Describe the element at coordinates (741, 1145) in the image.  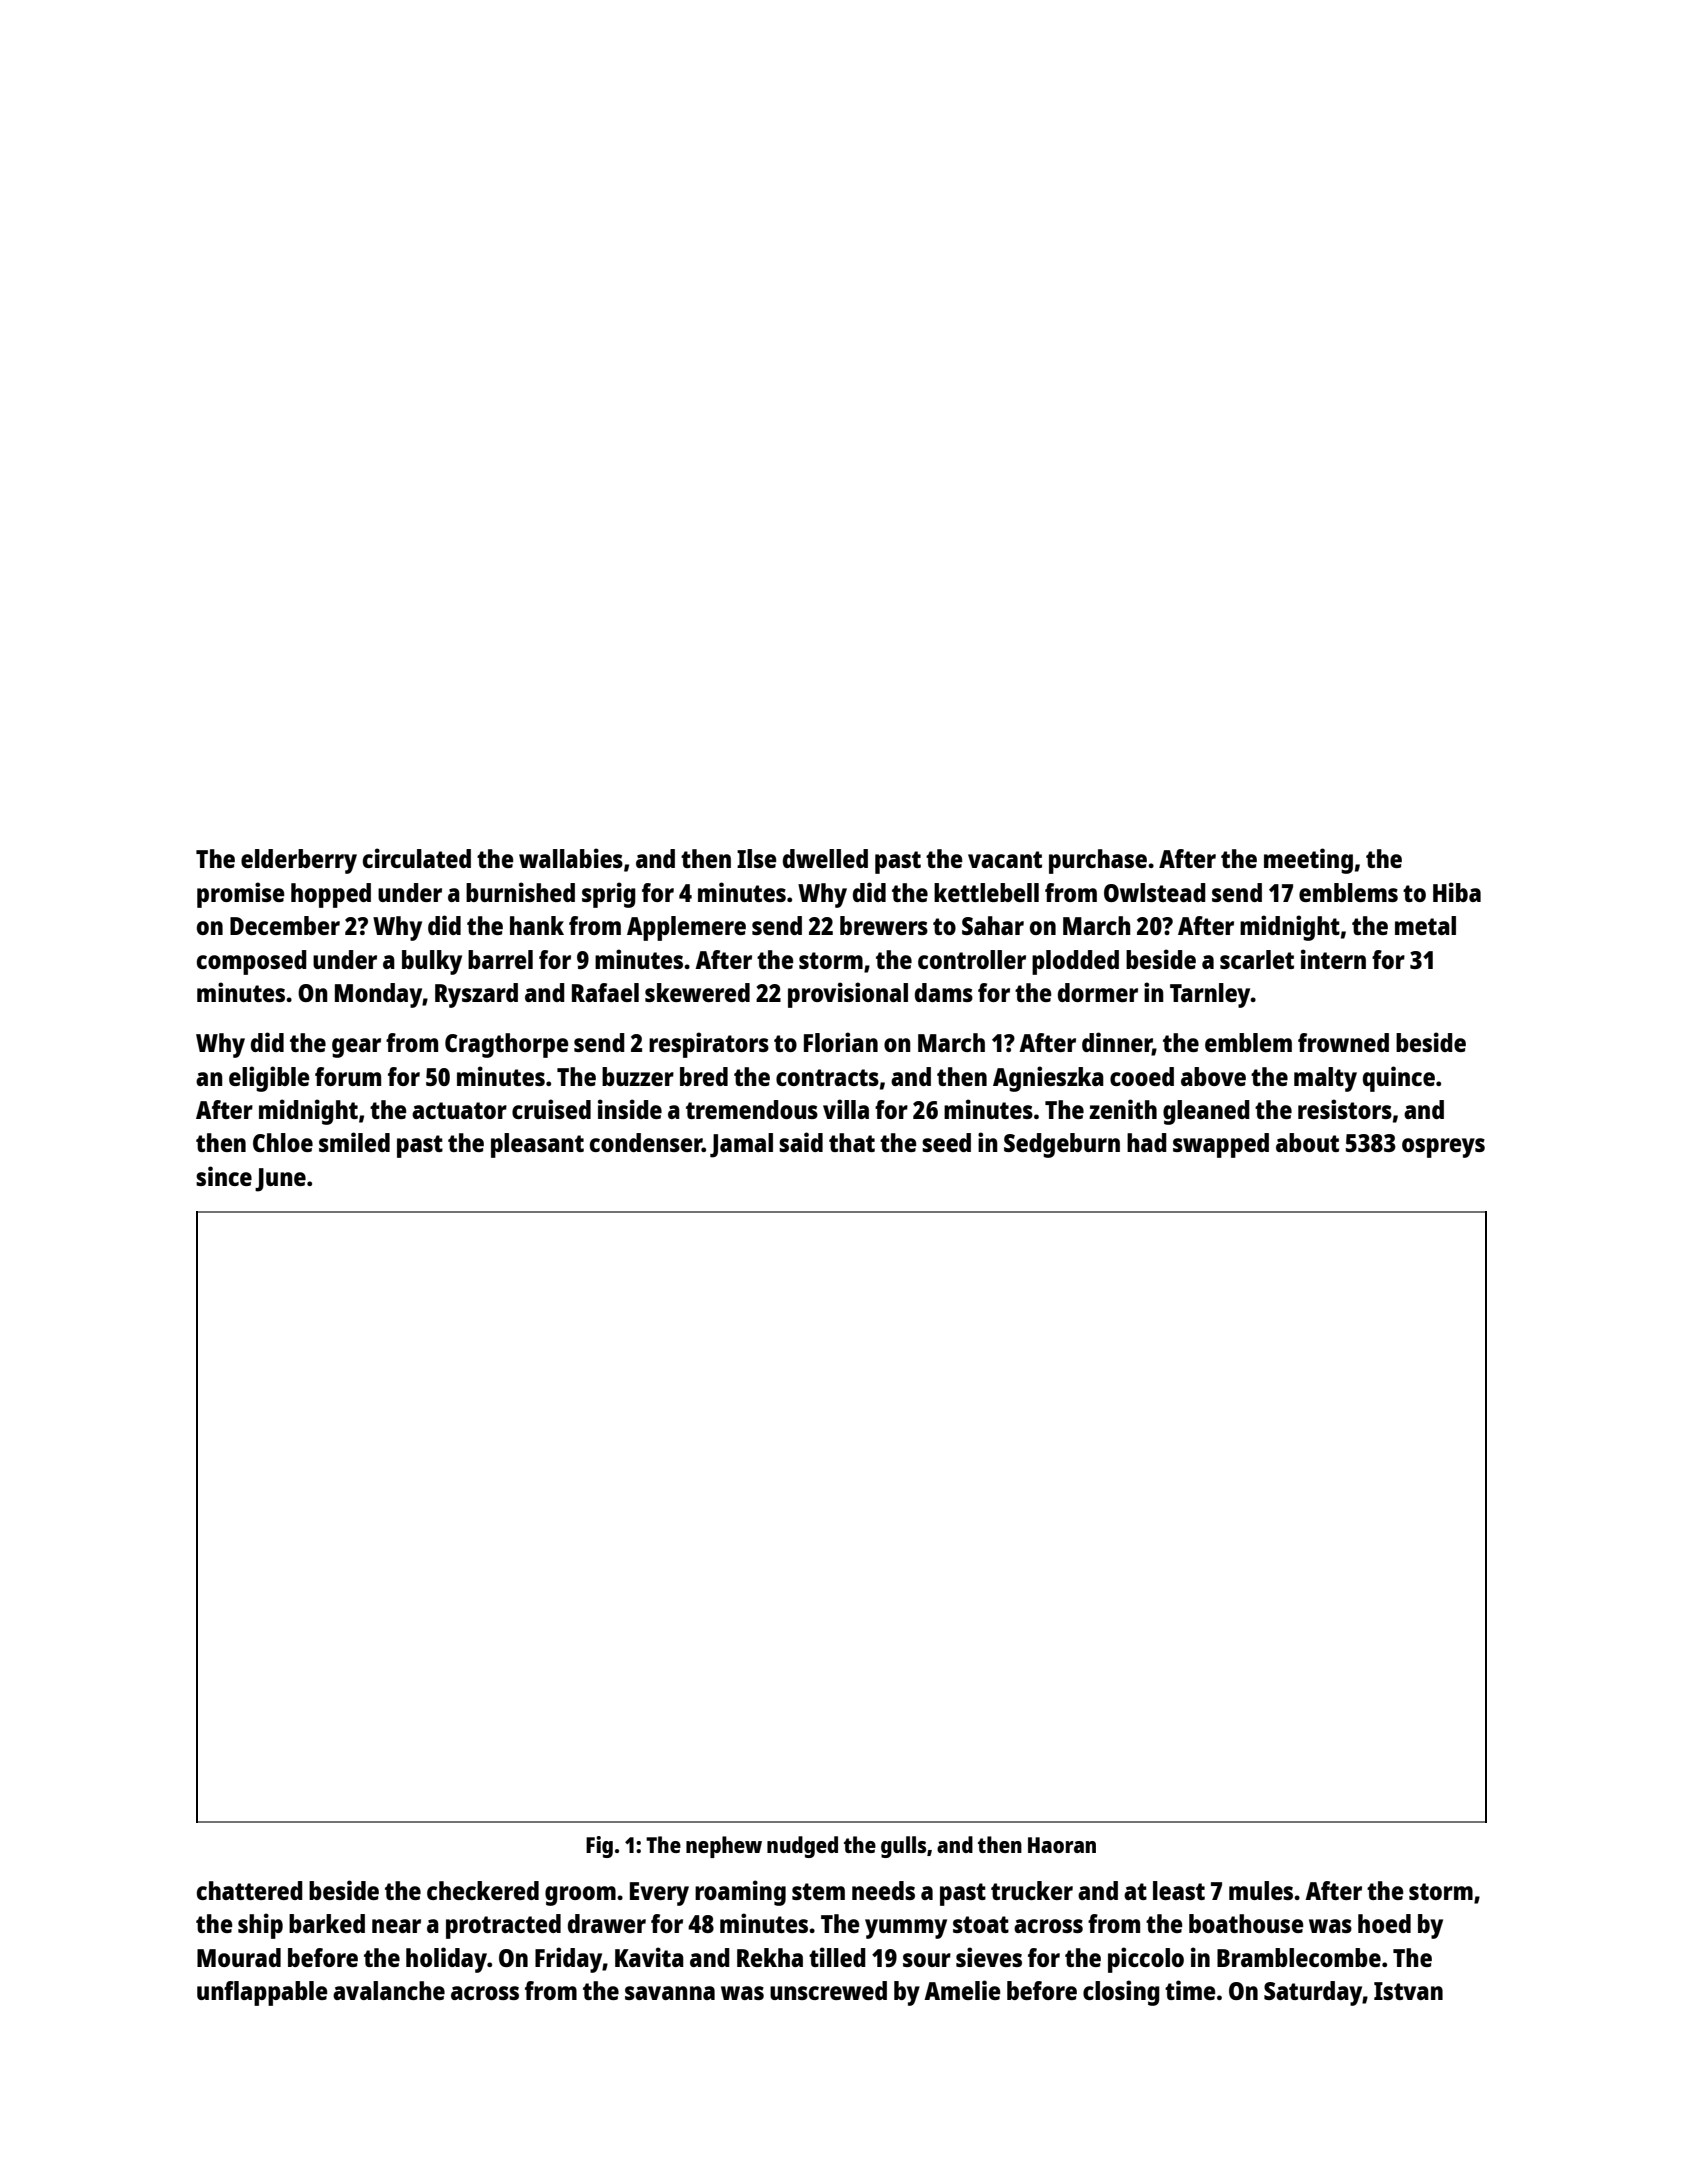
I see `Jamal` at that location.
